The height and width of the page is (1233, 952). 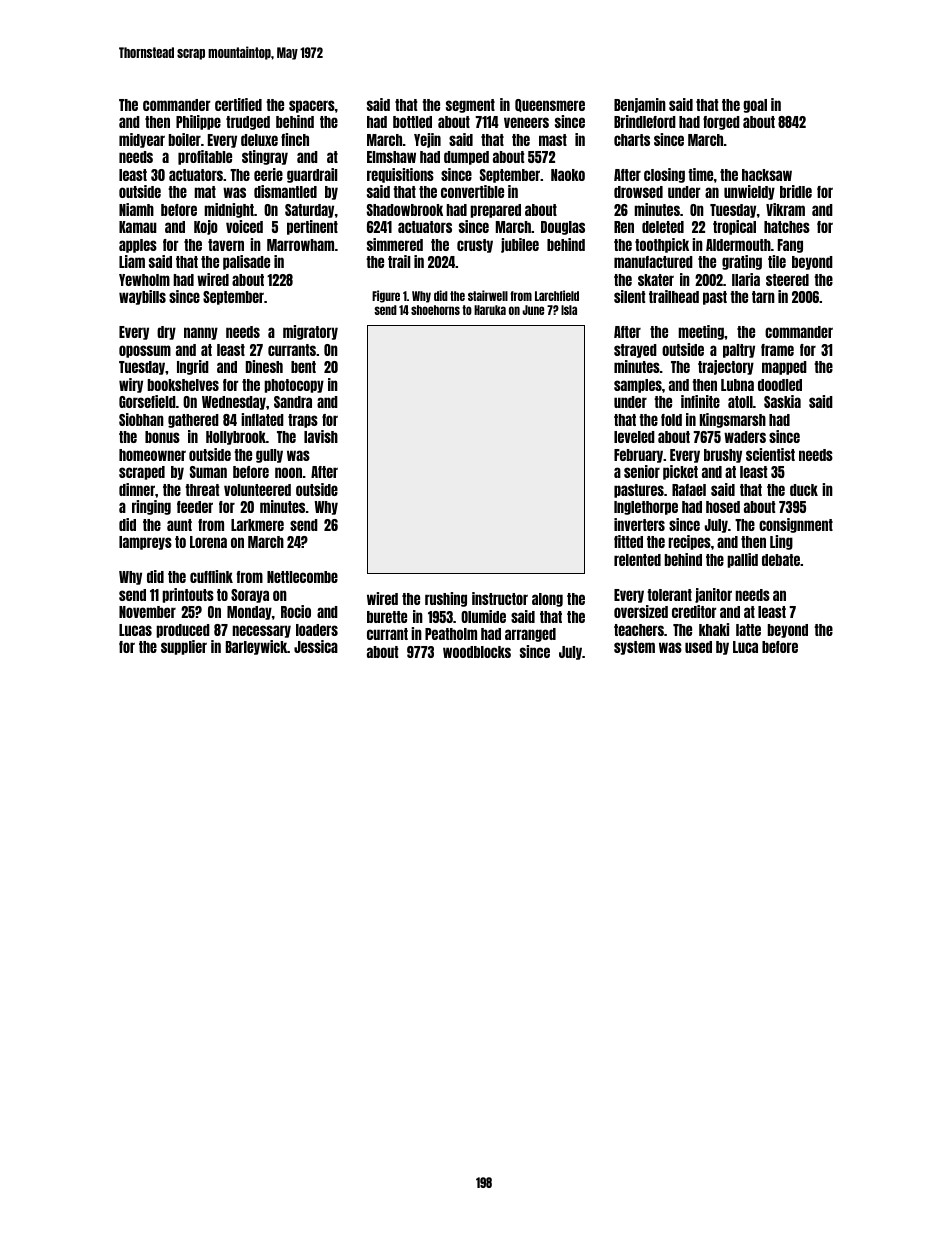 I want to click on leveled, so click(x=634, y=437).
